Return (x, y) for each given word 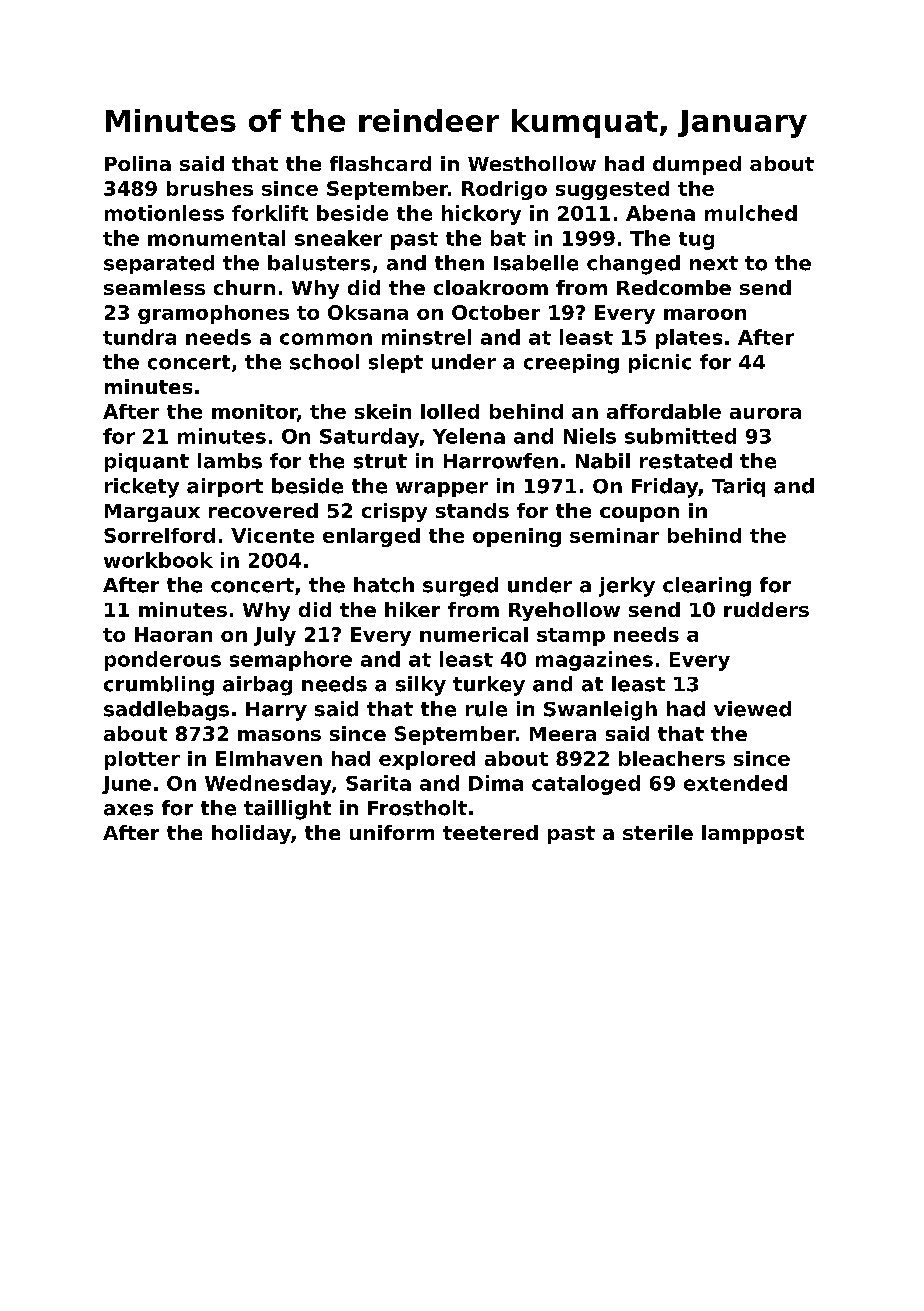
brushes (210, 188)
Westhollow (532, 163)
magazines (594, 661)
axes (128, 810)
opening (517, 537)
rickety (142, 488)
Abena (660, 213)
